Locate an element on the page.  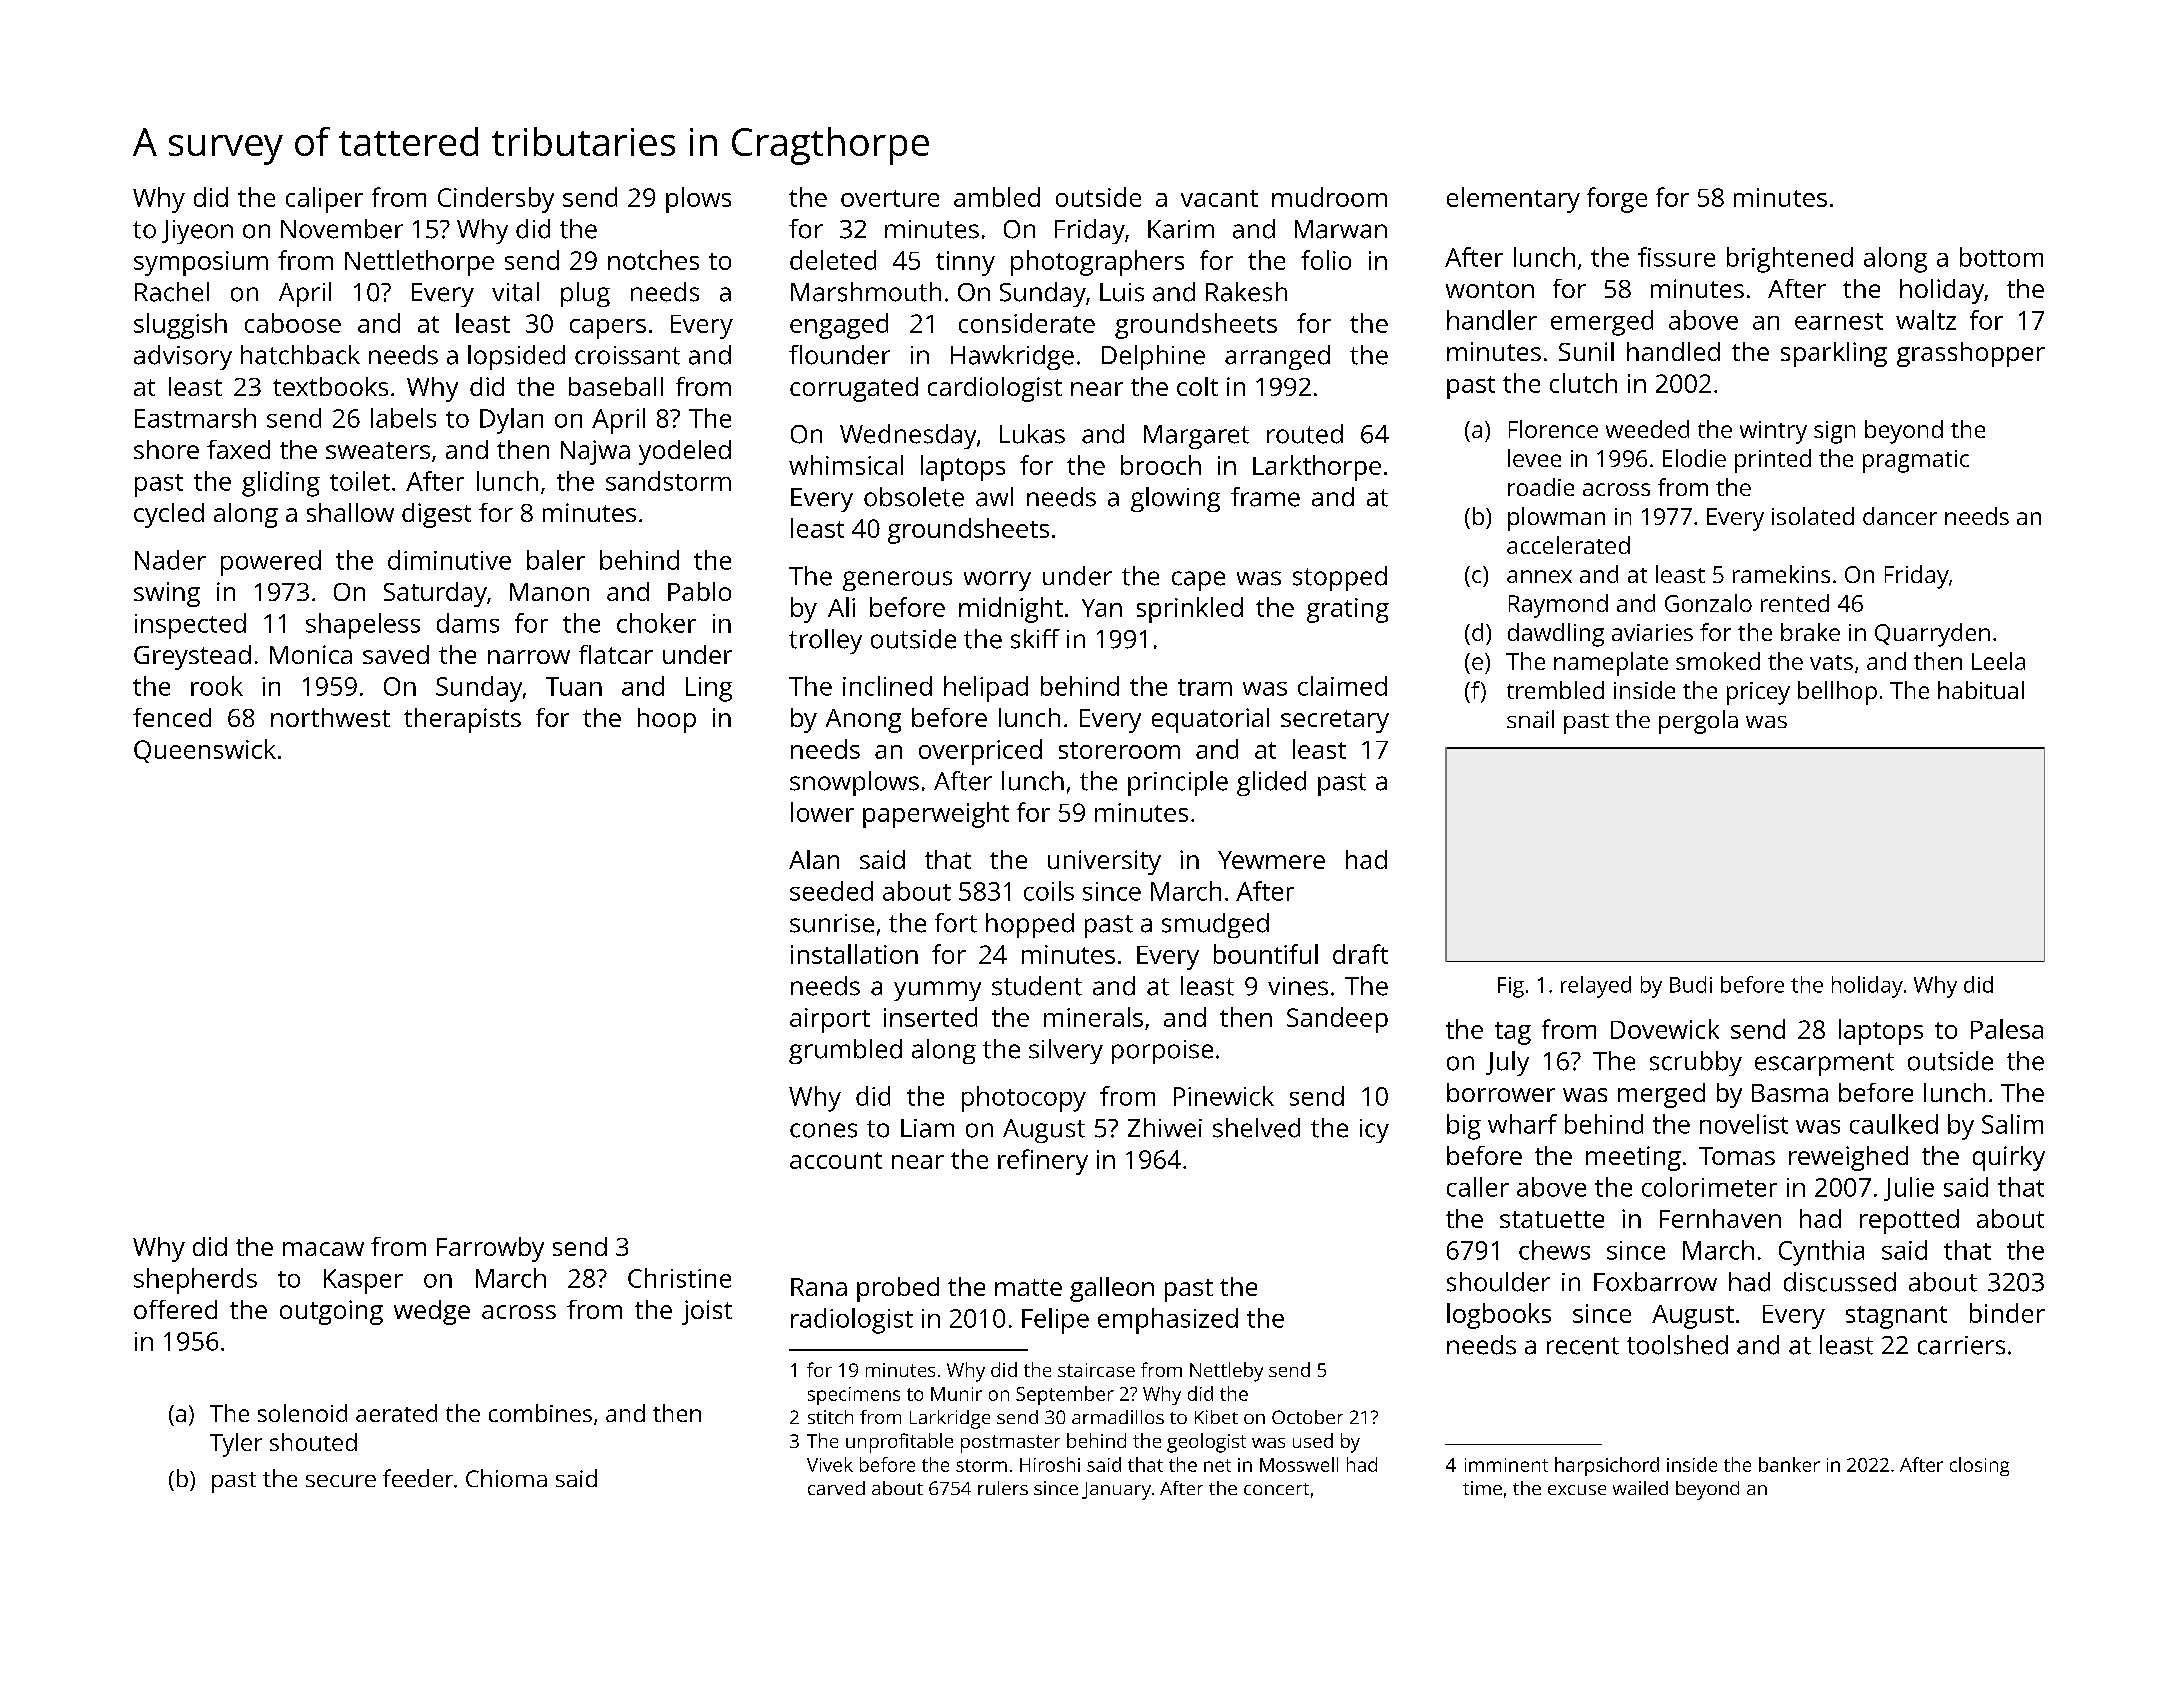
baler is located at coordinates (556, 560).
